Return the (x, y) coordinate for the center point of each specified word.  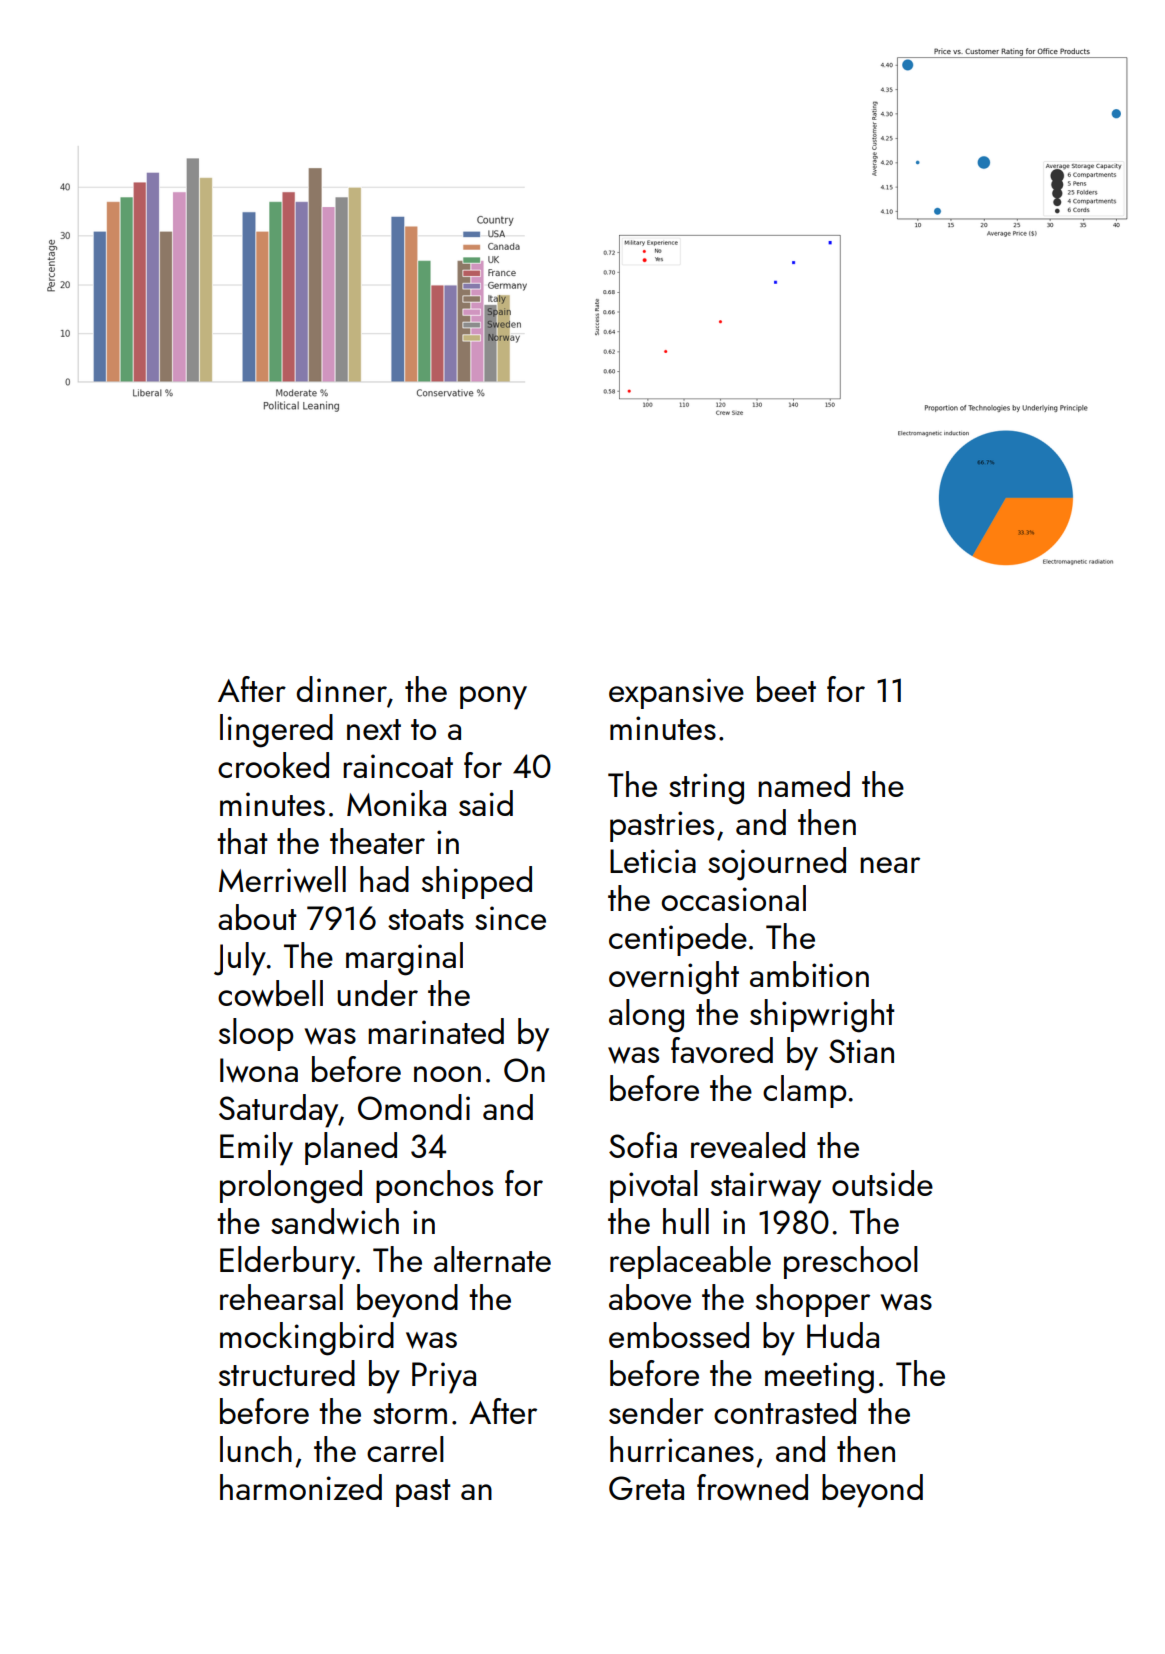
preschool (851, 1262)
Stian (861, 1051)
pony (493, 698)
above (650, 1297)
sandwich (335, 1221)
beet (786, 689)
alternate (492, 1259)
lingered (276, 731)
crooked (273, 765)
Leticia (653, 861)
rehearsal (281, 1297)
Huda (843, 1335)
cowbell (270, 993)
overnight (674, 978)
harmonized (301, 1487)
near (890, 865)
